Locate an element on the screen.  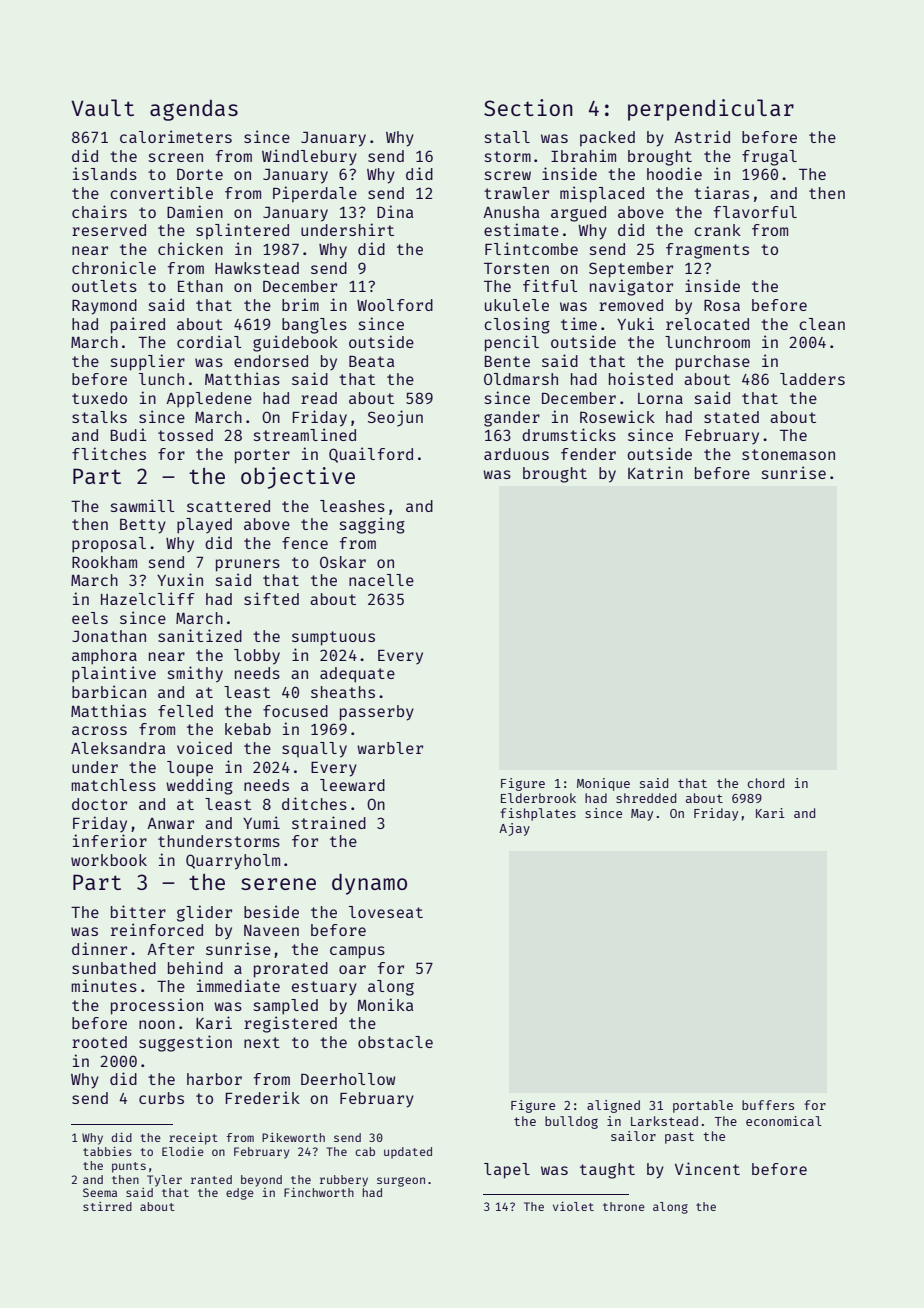
clean is located at coordinates (822, 324).
